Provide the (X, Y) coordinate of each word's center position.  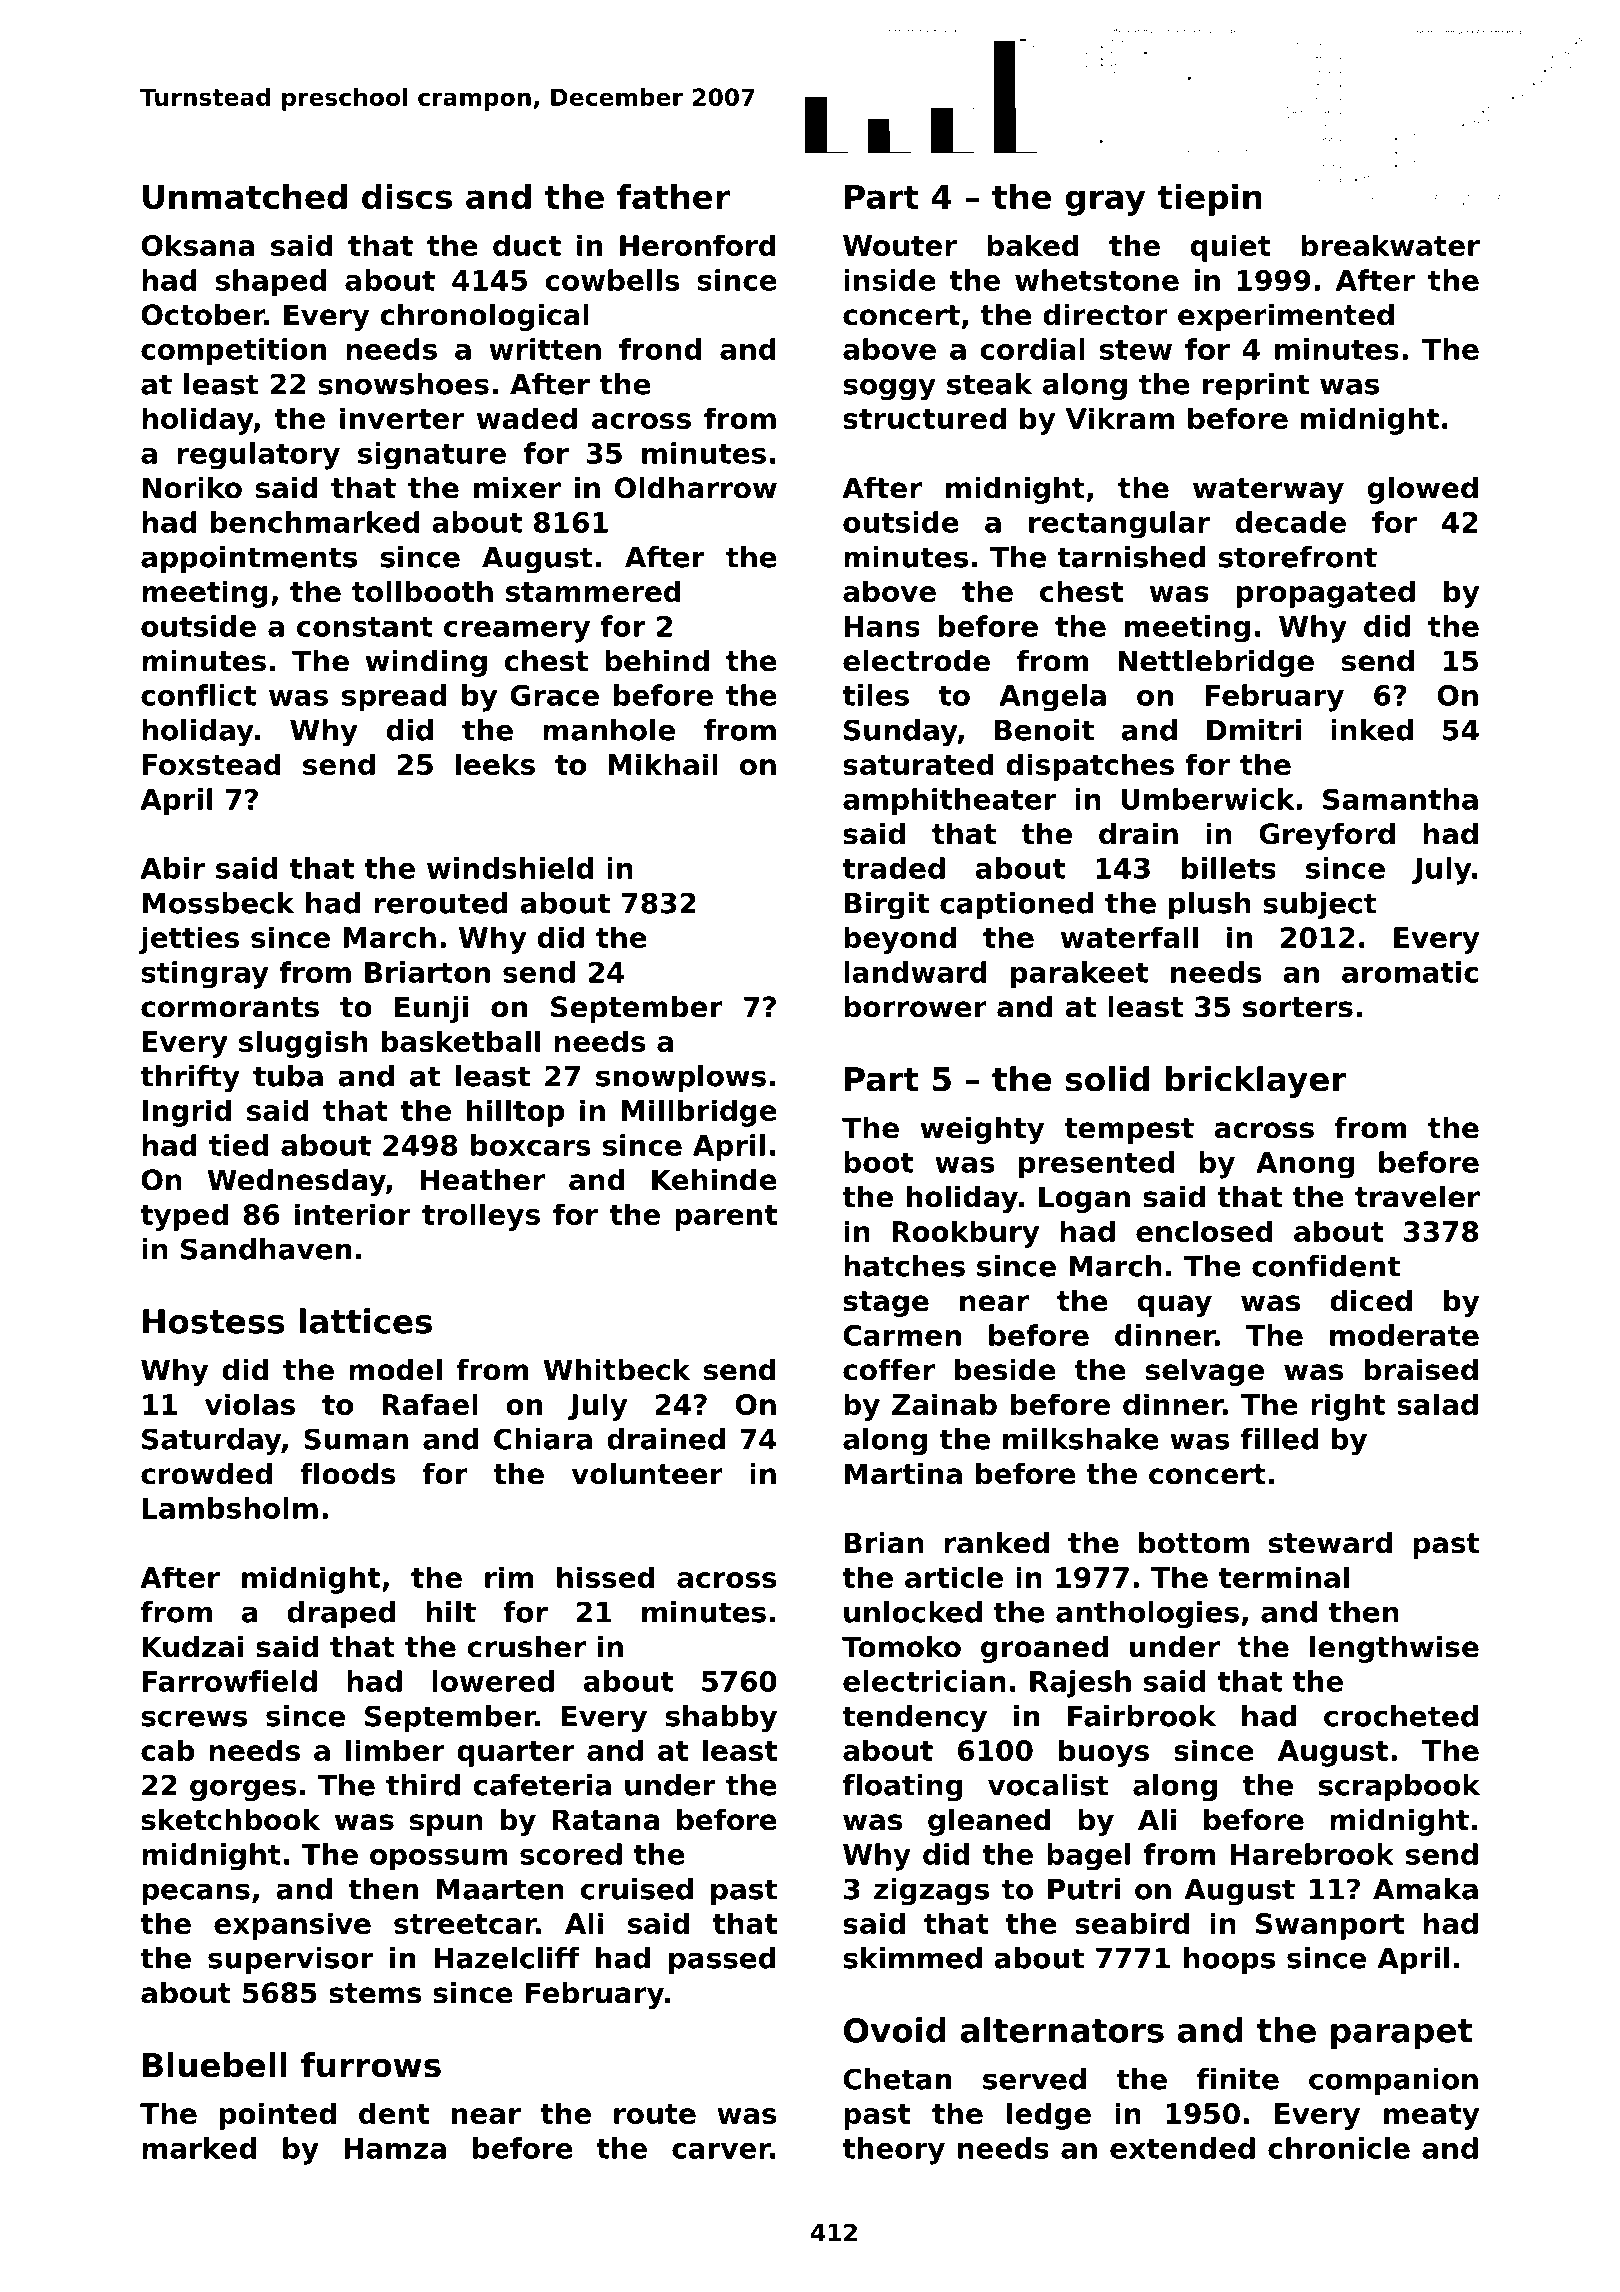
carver (721, 2151)
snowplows (681, 1078)
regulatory (258, 456)
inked (1372, 730)
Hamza (395, 2148)
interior (352, 1214)
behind (657, 661)
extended (1182, 2148)
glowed (1423, 490)
